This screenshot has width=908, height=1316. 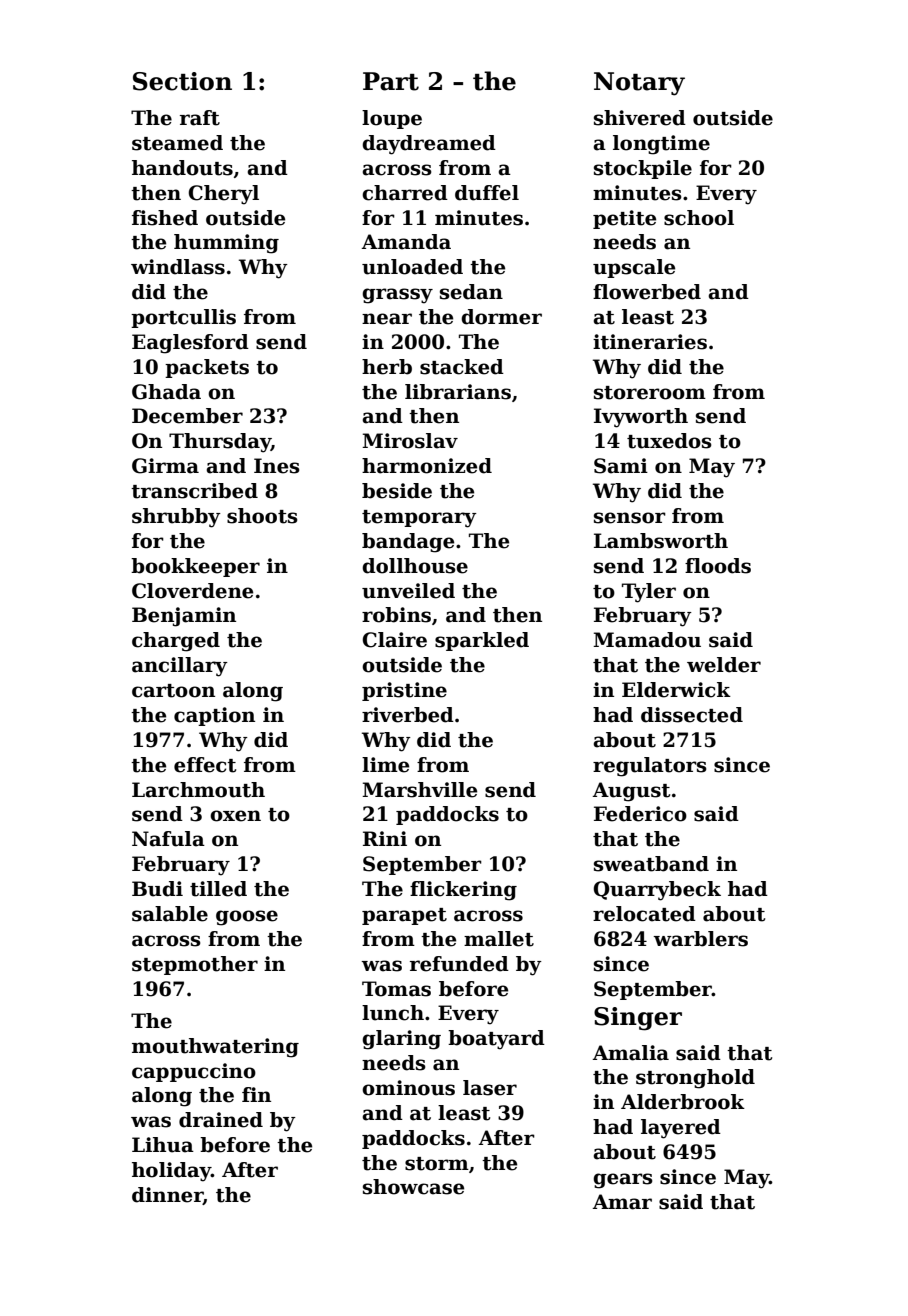 I want to click on showcase, so click(x=413, y=1187).
